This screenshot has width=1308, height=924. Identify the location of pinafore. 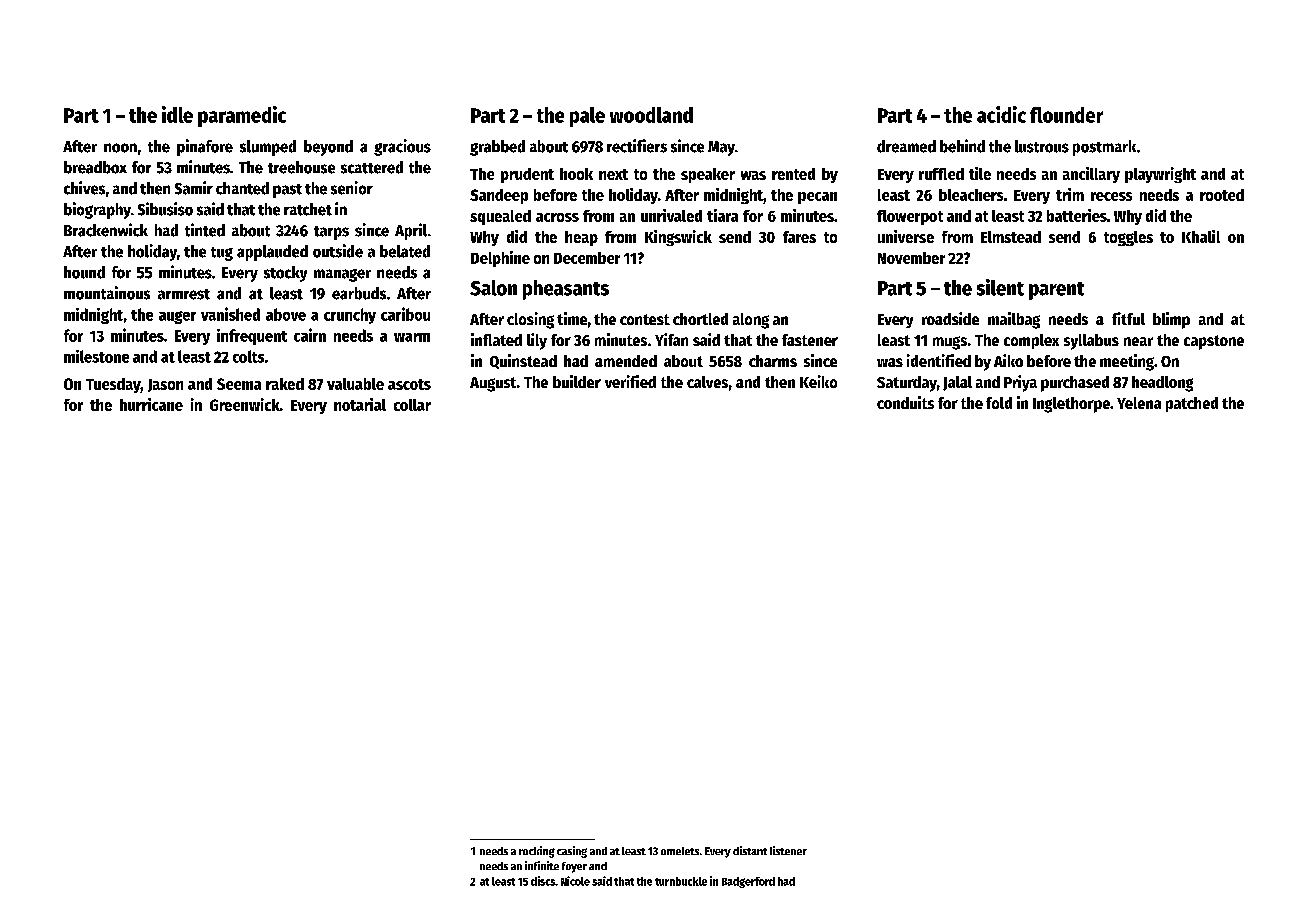
(205, 147).
